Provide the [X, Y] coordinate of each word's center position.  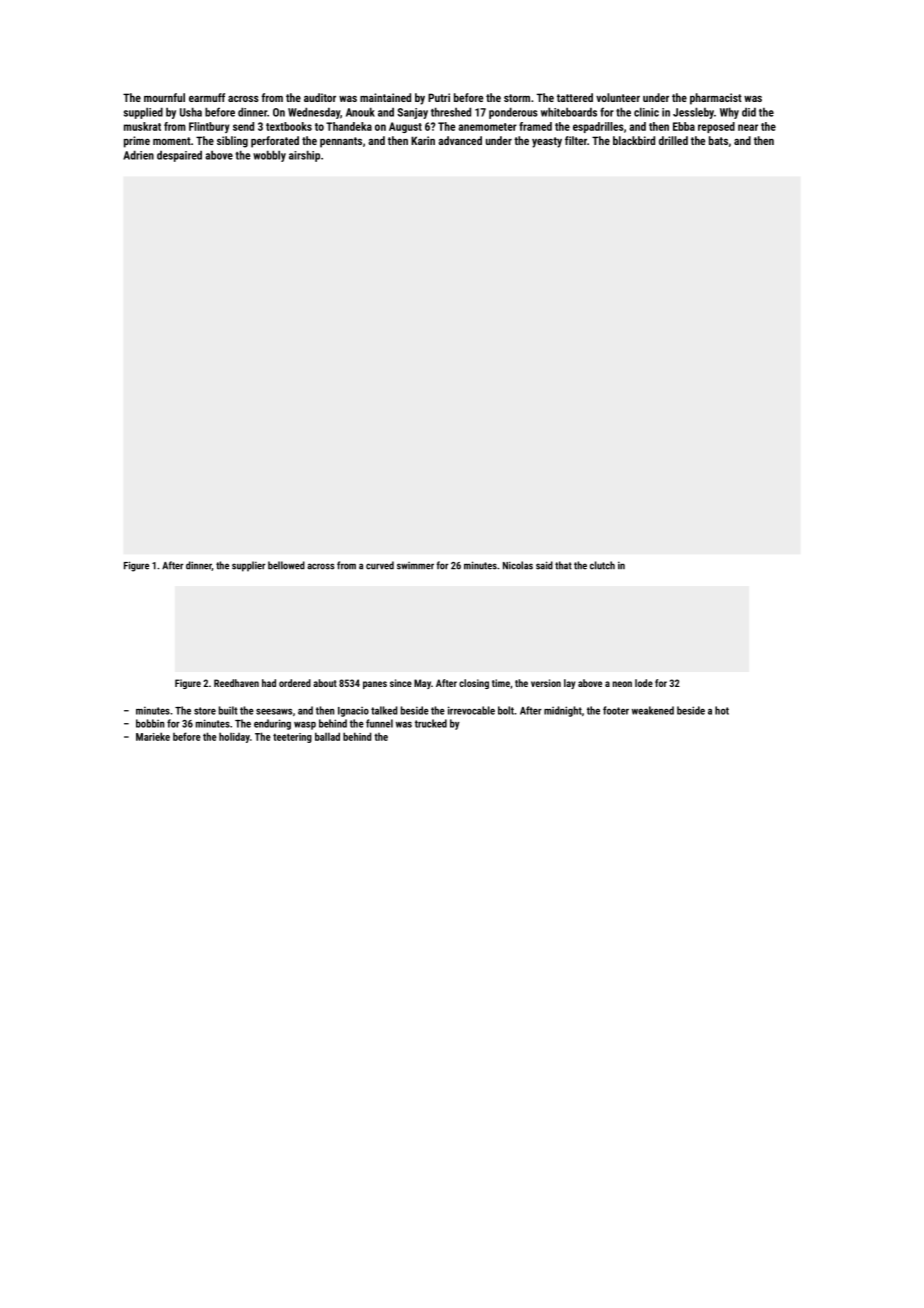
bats [718, 140]
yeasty [547, 142]
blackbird [634, 140]
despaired [179, 156]
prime [137, 142]
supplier [248, 566]
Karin [423, 140]
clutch [602, 565]
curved [380, 565]
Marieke [153, 736]
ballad [327, 736]
